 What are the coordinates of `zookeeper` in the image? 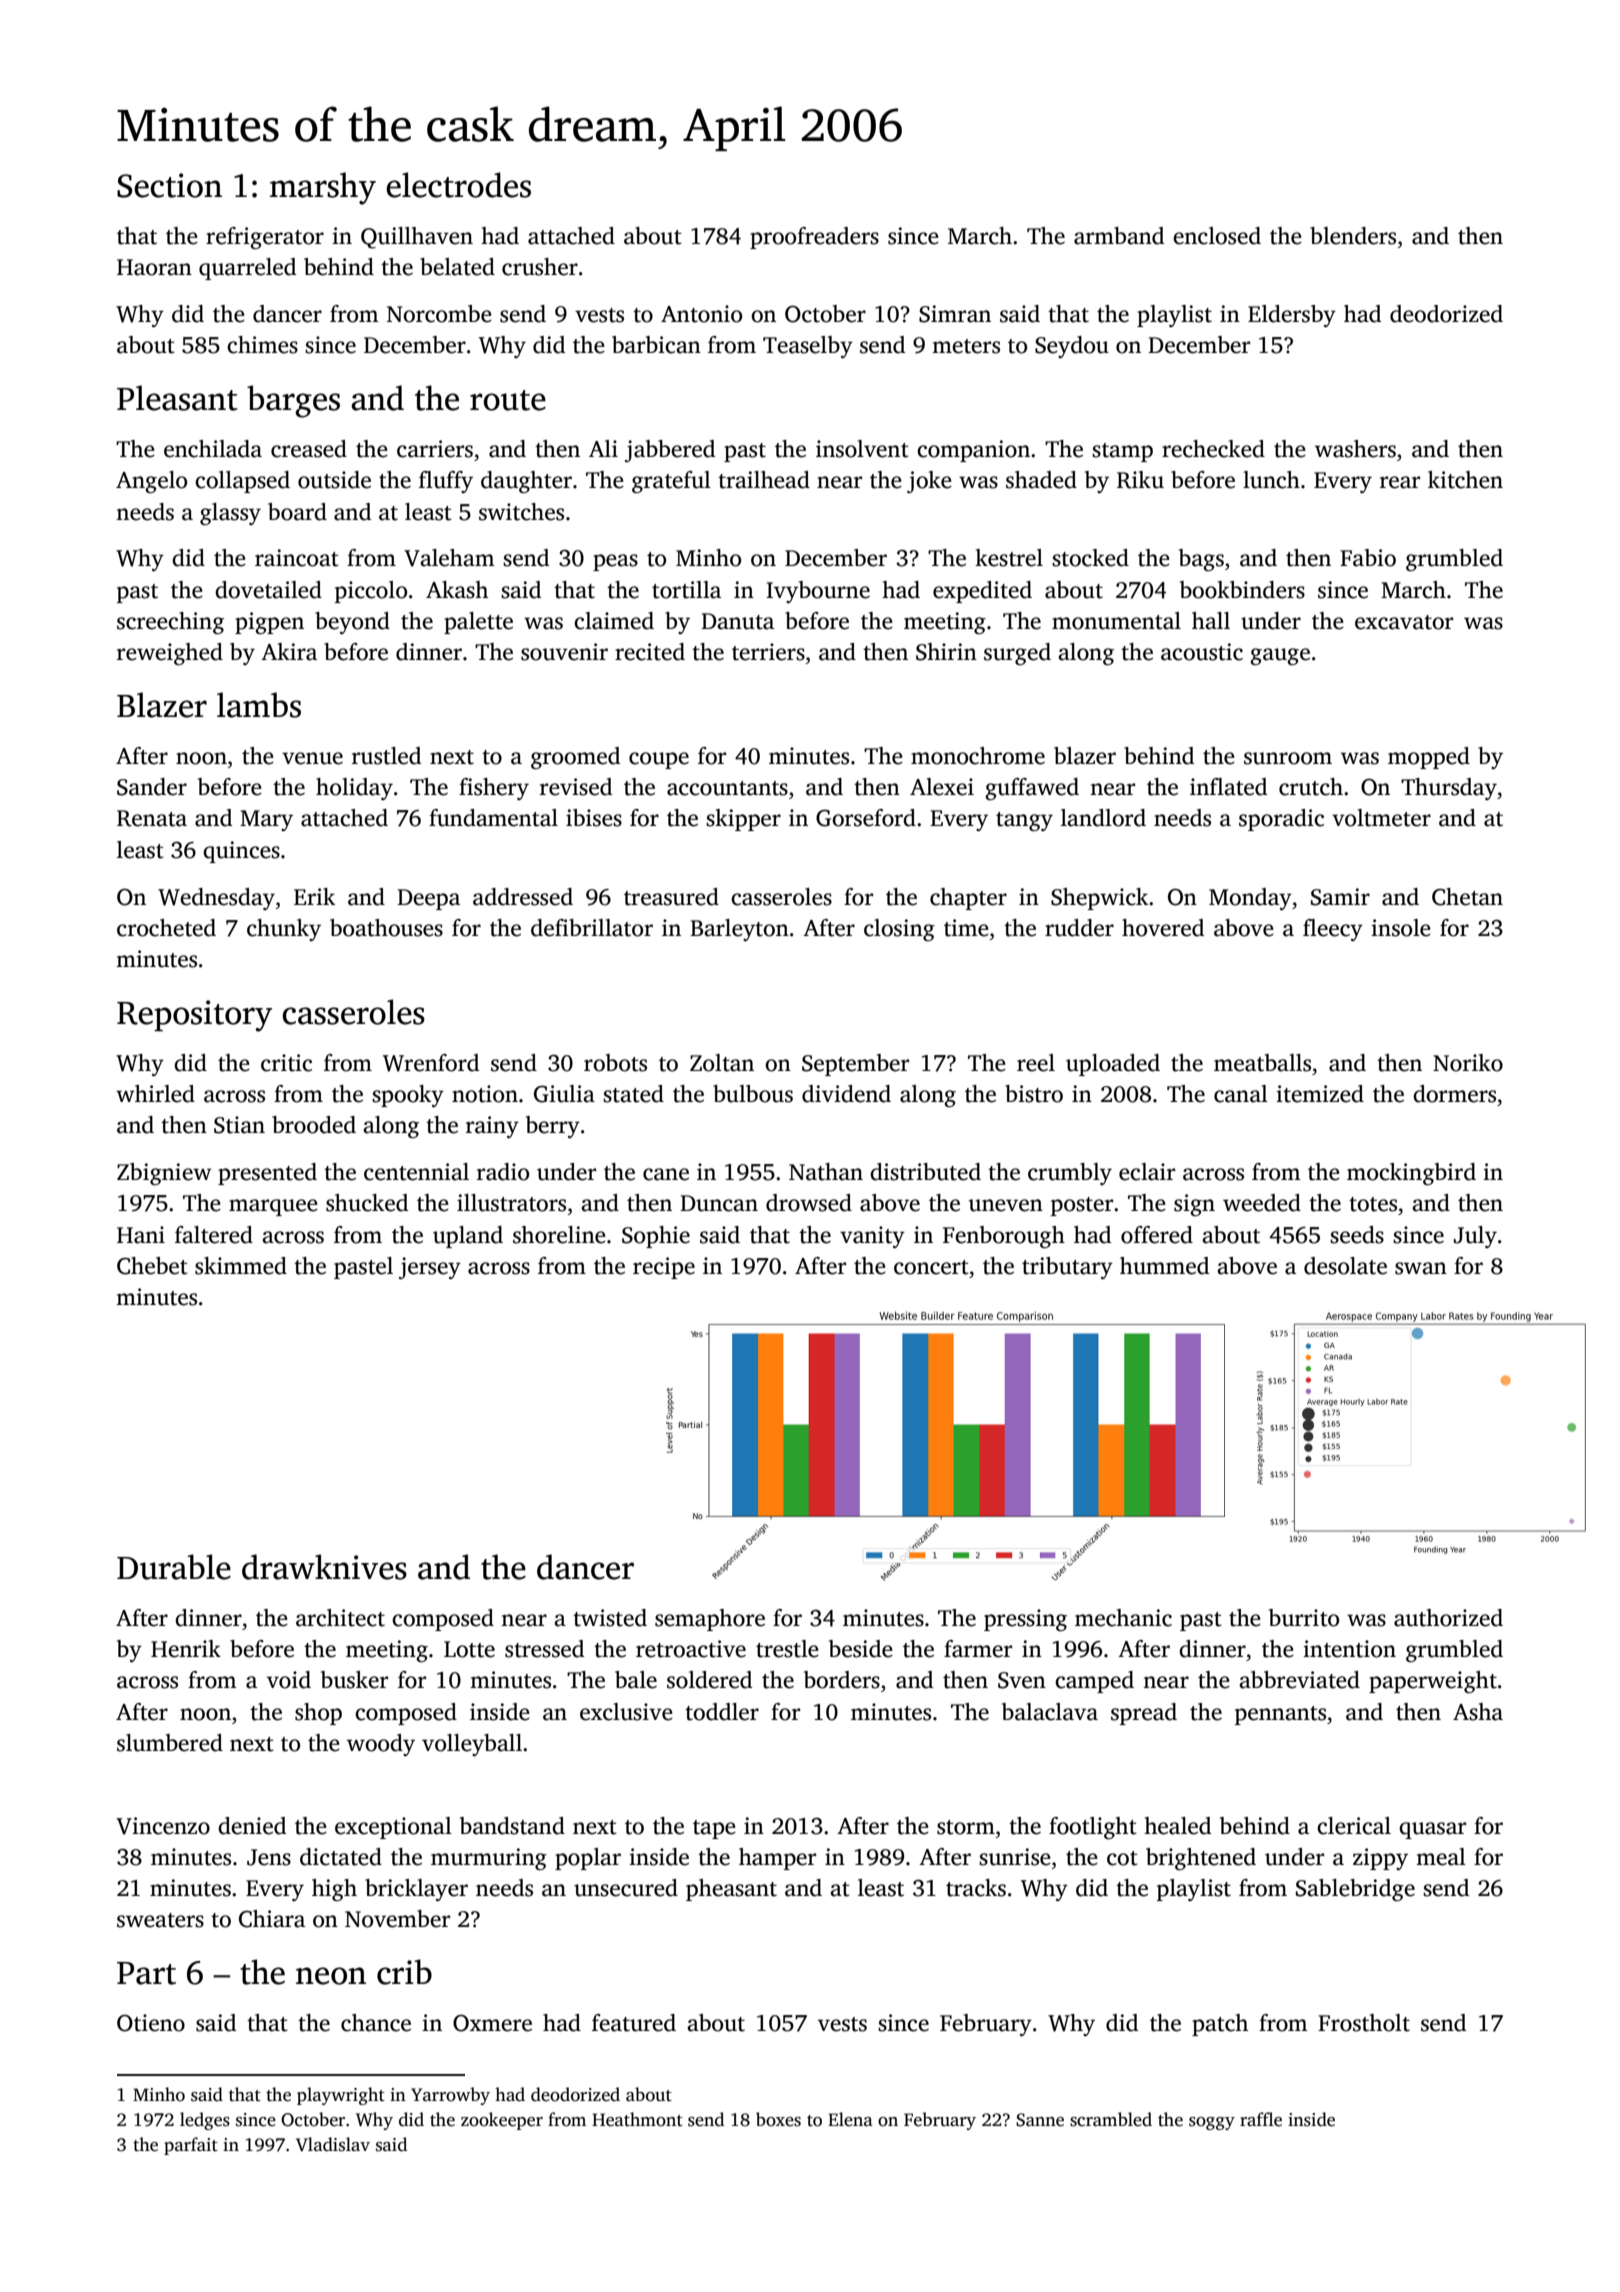 It's located at (502, 2121).
